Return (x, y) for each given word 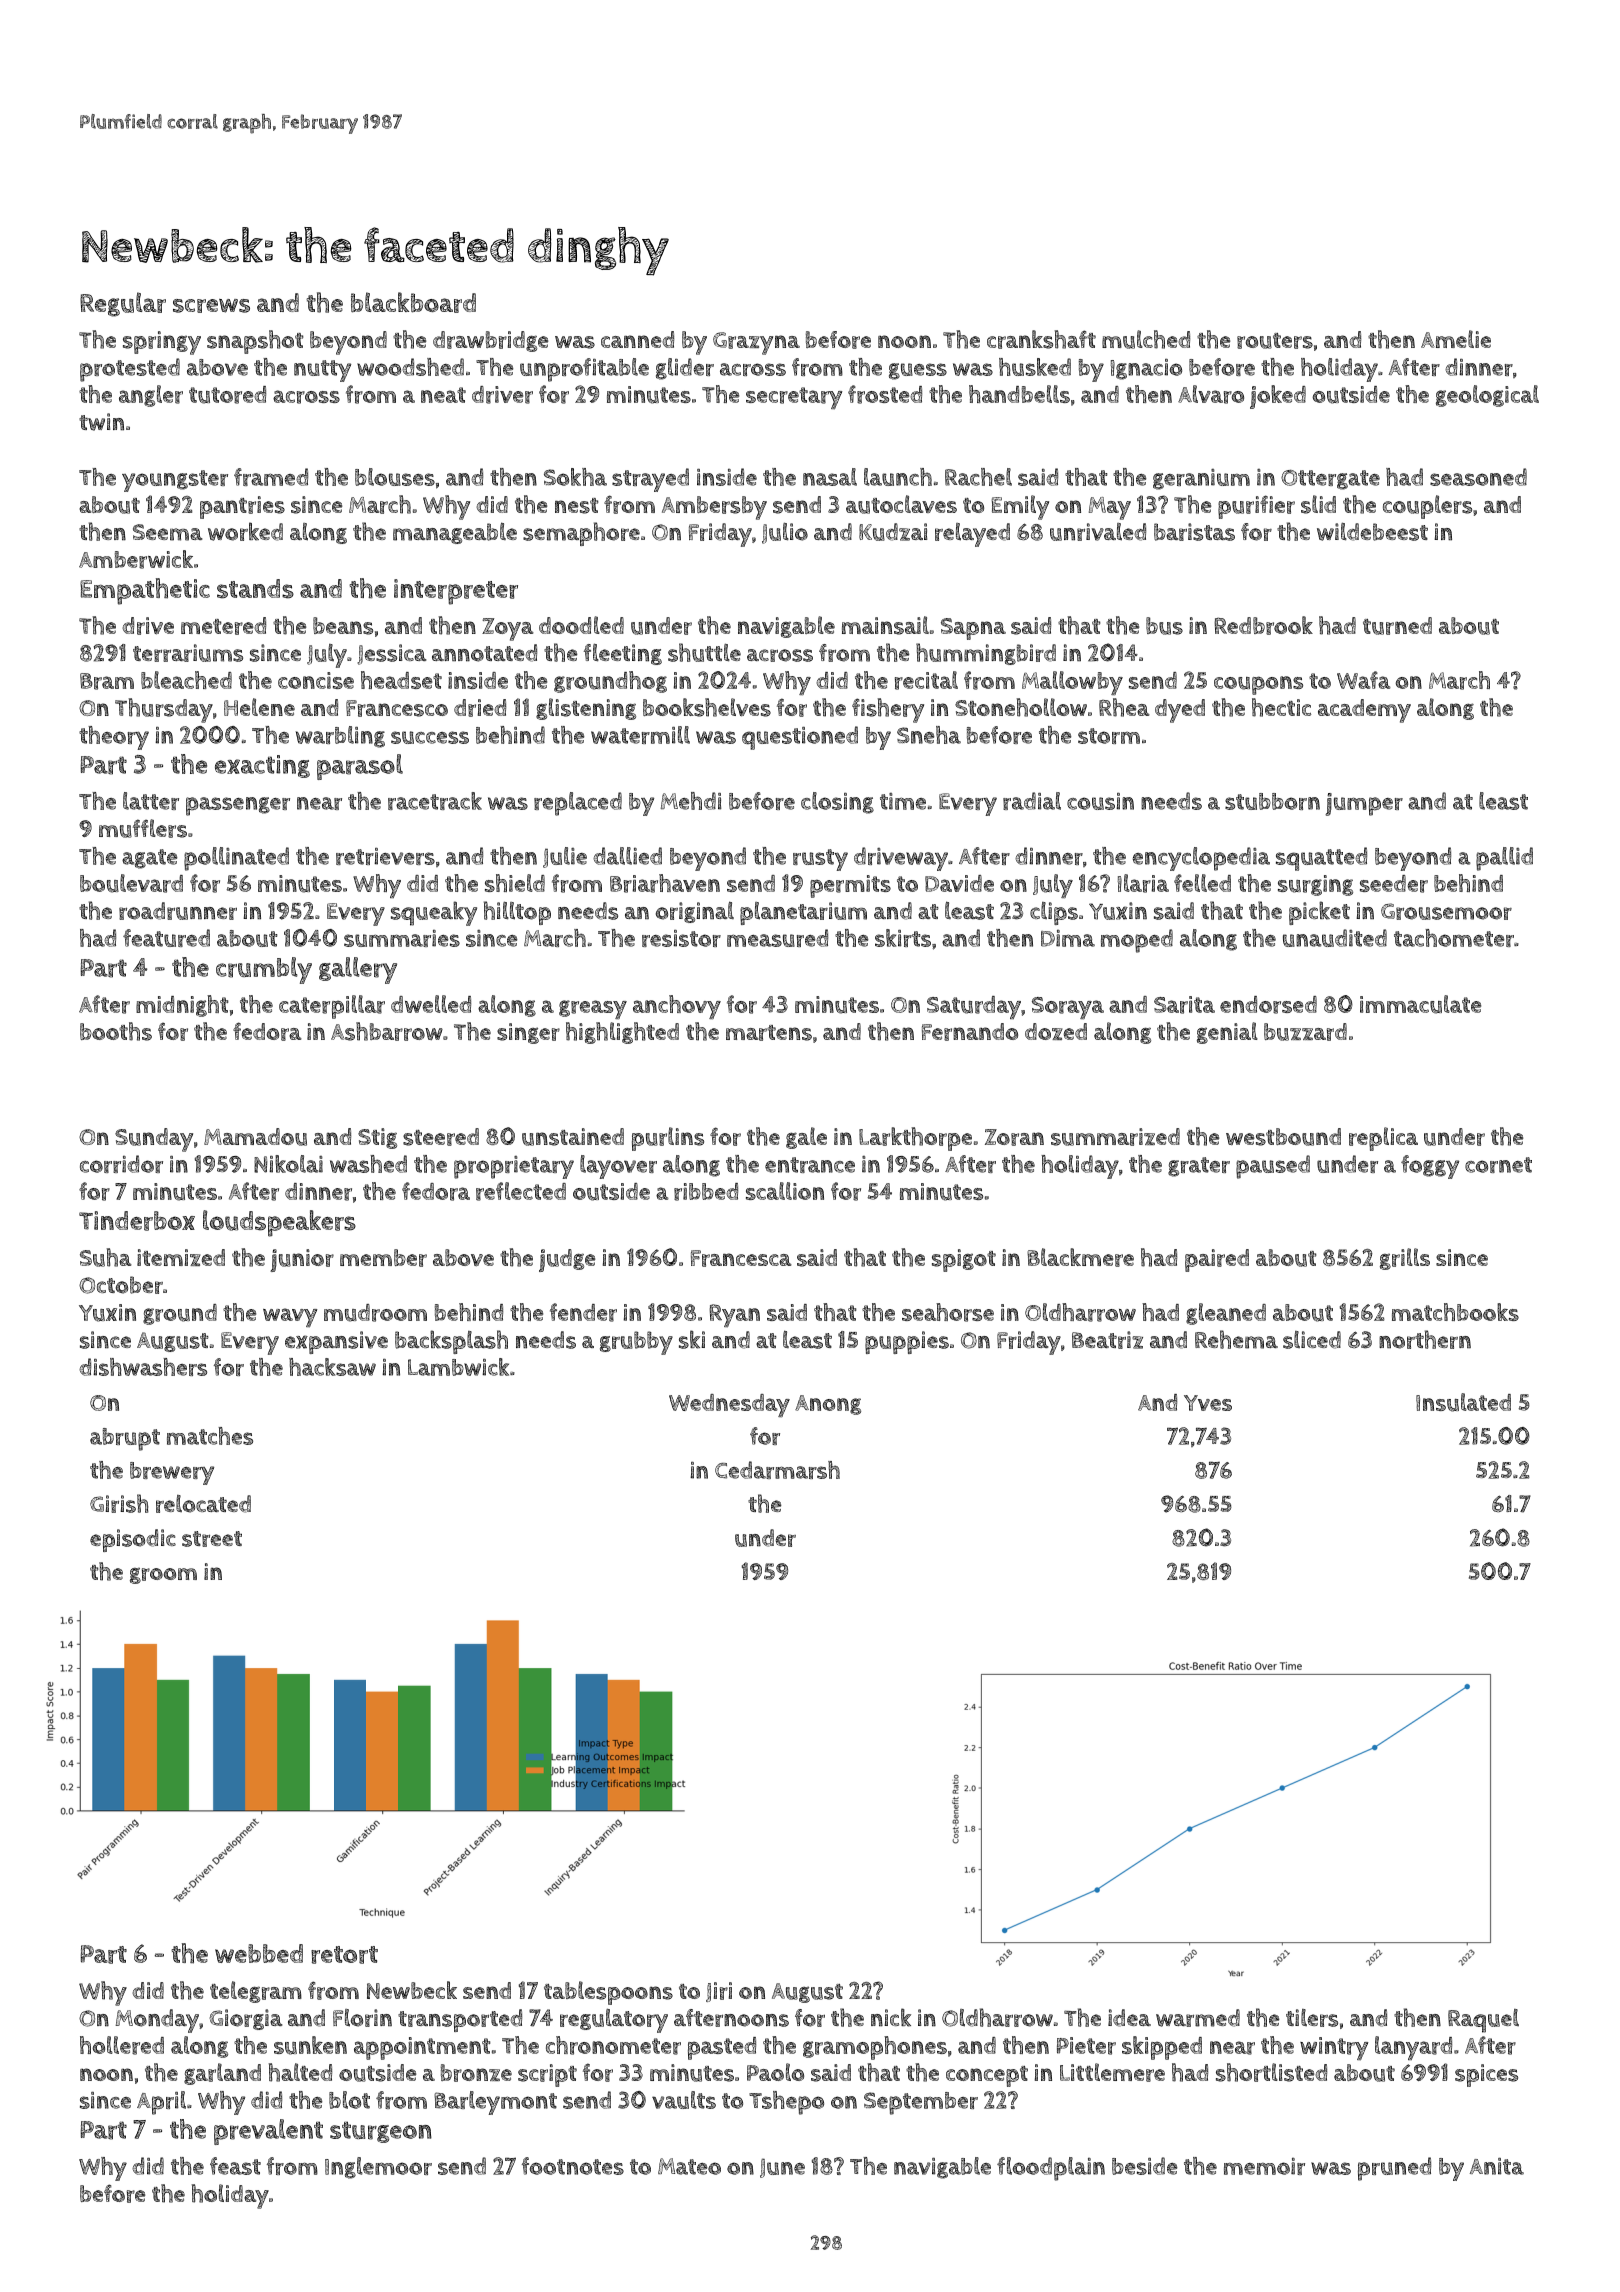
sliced (1312, 1340)
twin (101, 422)
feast (235, 2166)
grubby (636, 1343)
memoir (1264, 2166)
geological (1487, 396)
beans (343, 626)
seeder (1394, 884)
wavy (290, 1318)
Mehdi (691, 801)
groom (163, 1576)
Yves (1208, 1403)
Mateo (689, 2166)
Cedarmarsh (777, 1470)
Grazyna (756, 343)
